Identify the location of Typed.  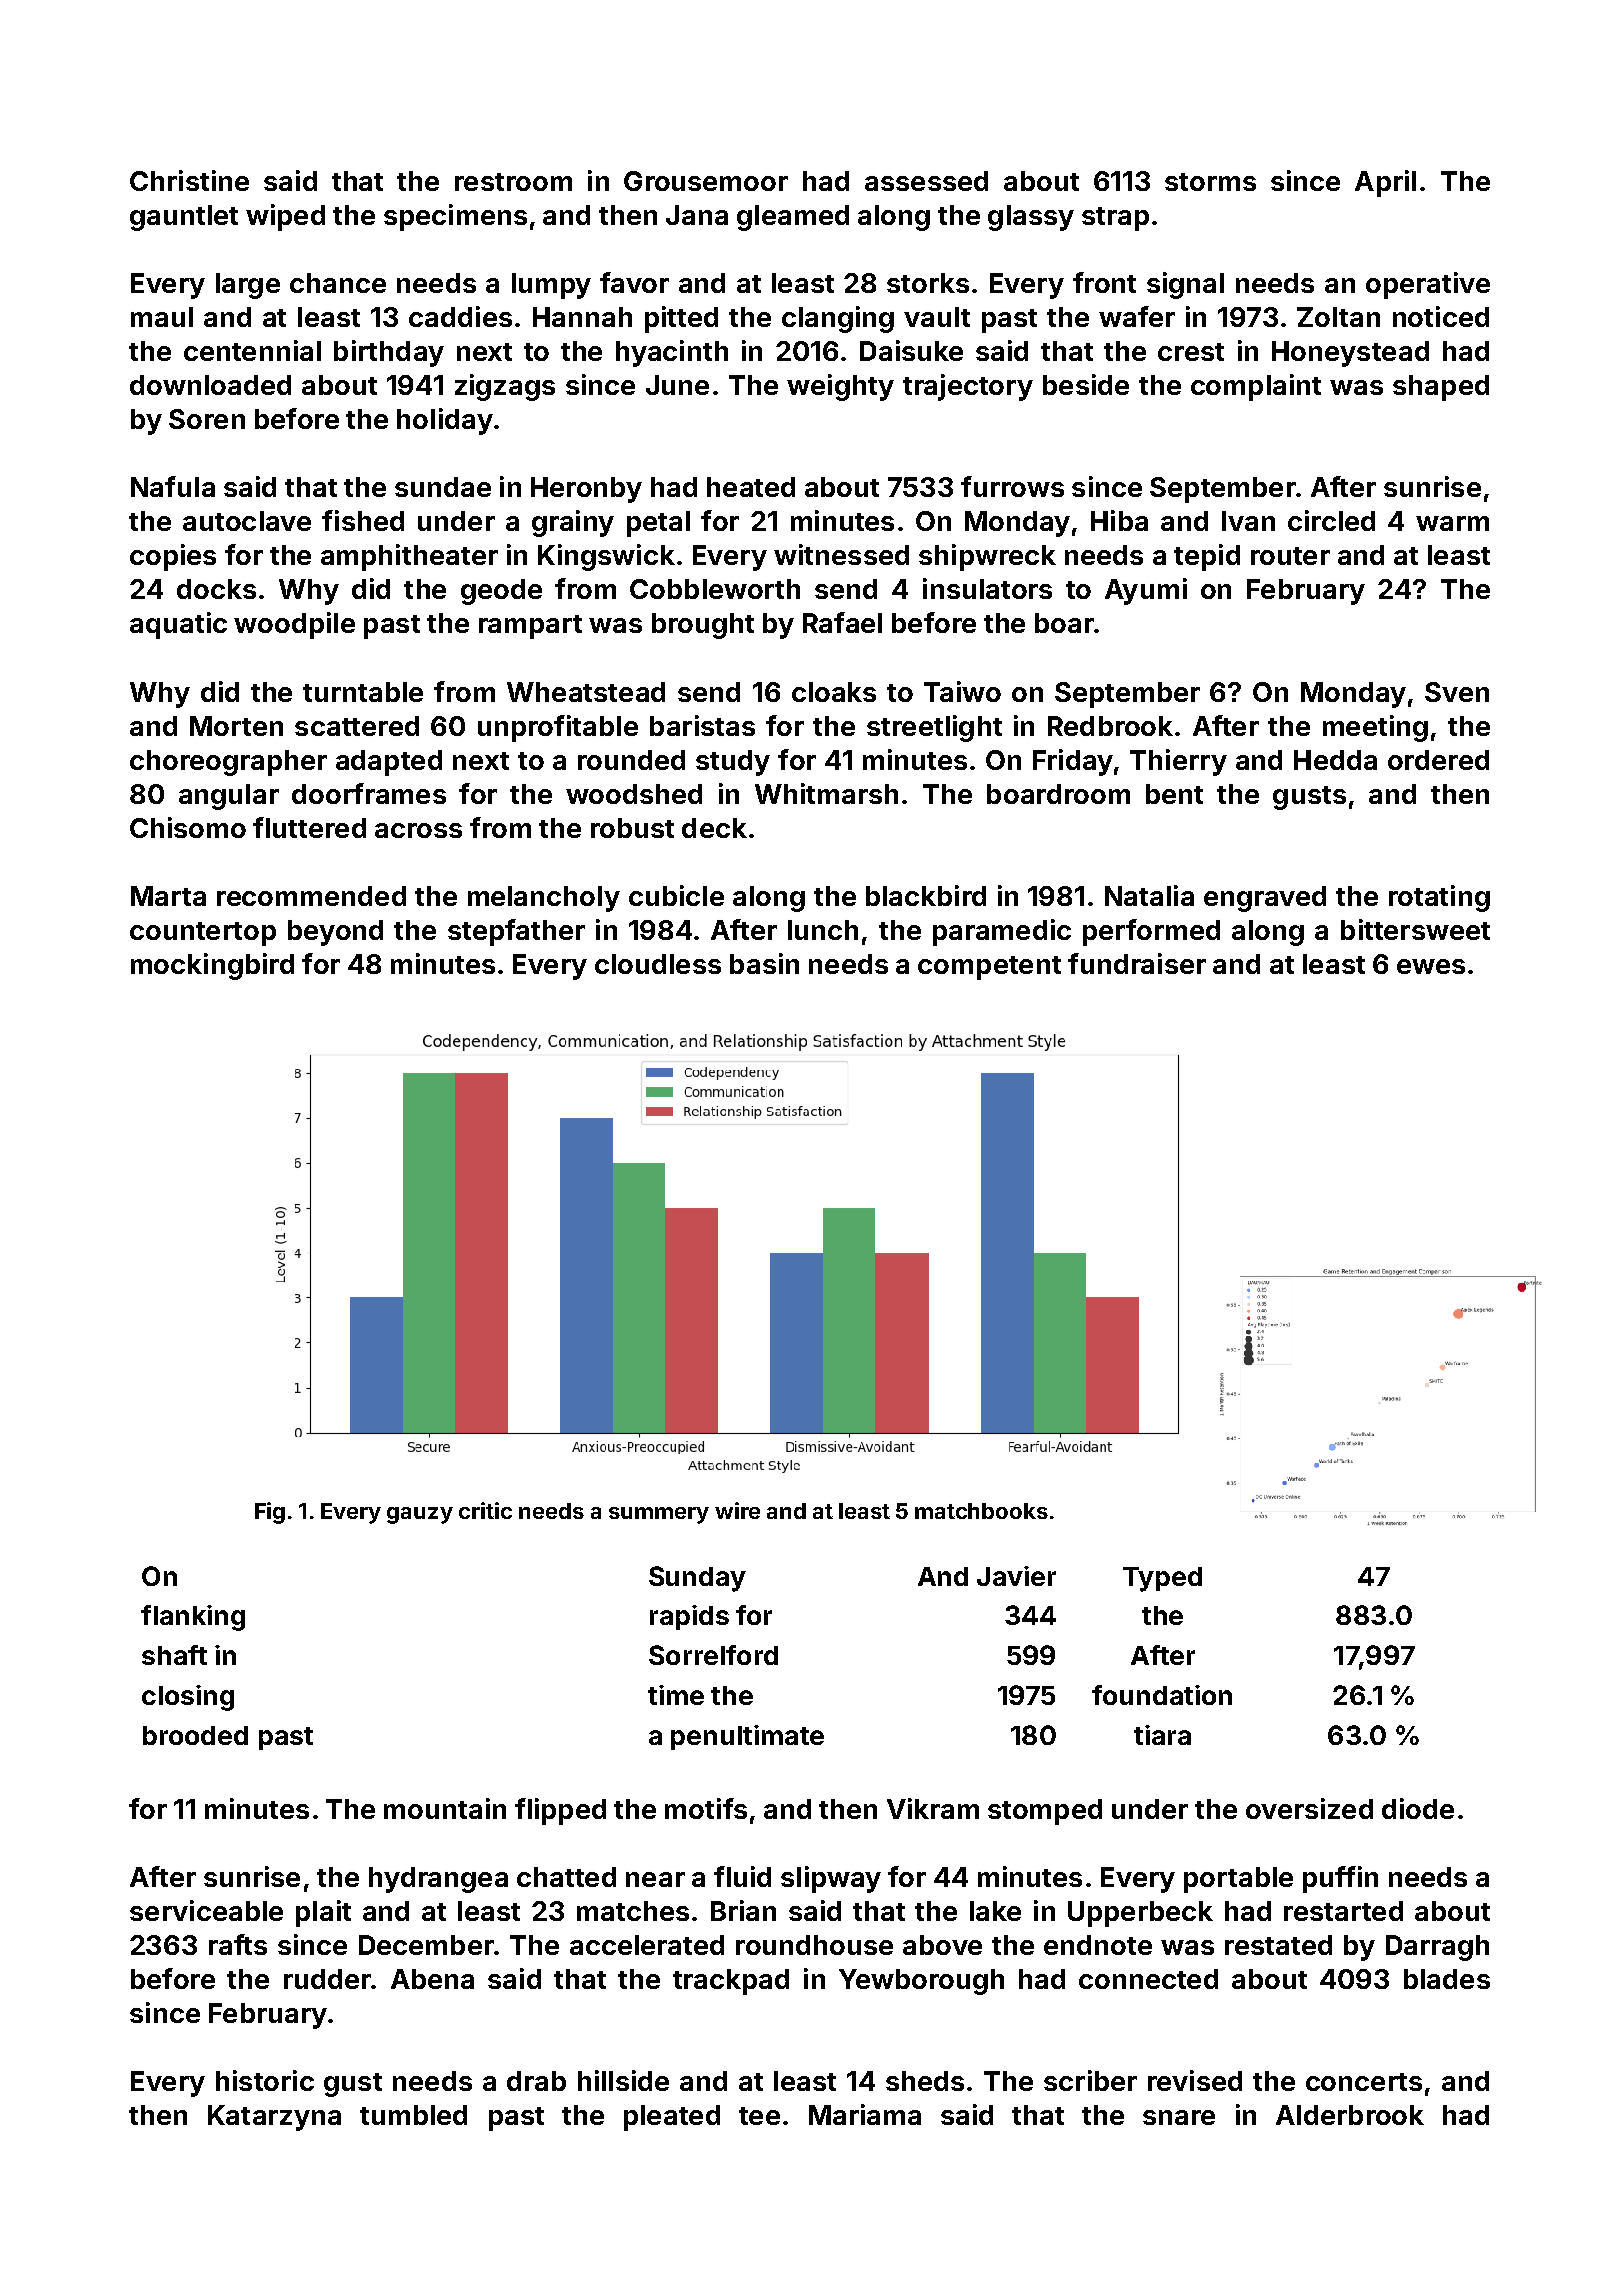
(1162, 1579).
